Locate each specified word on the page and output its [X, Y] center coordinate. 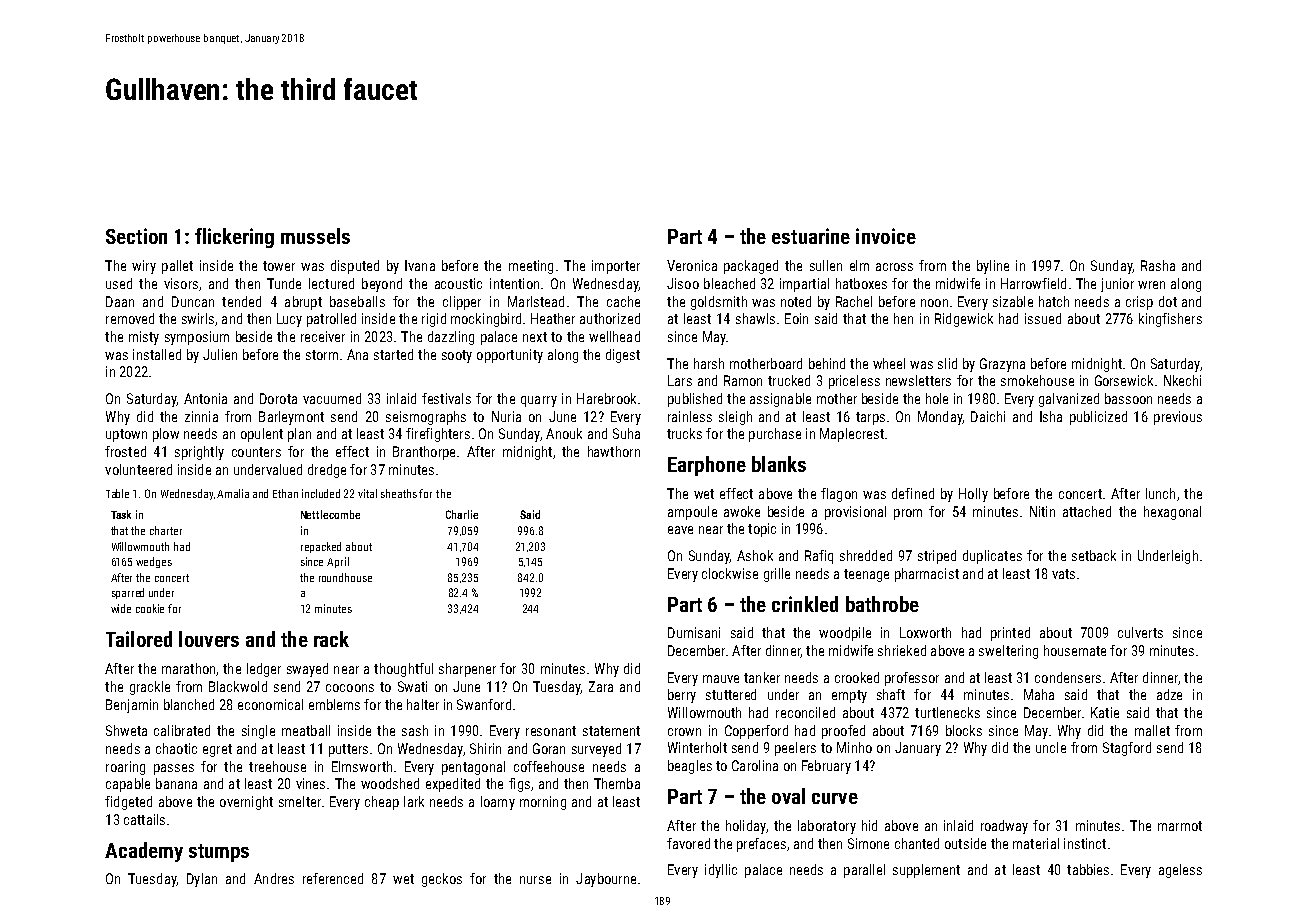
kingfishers [1170, 320]
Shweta [126, 730]
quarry [539, 401]
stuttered [731, 694]
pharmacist [927, 575]
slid [947, 363]
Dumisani [694, 632]
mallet [1152, 730]
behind [827, 363]
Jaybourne [606, 880]
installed [157, 354]
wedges [154, 562]
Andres [274, 878]
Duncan [193, 301]
